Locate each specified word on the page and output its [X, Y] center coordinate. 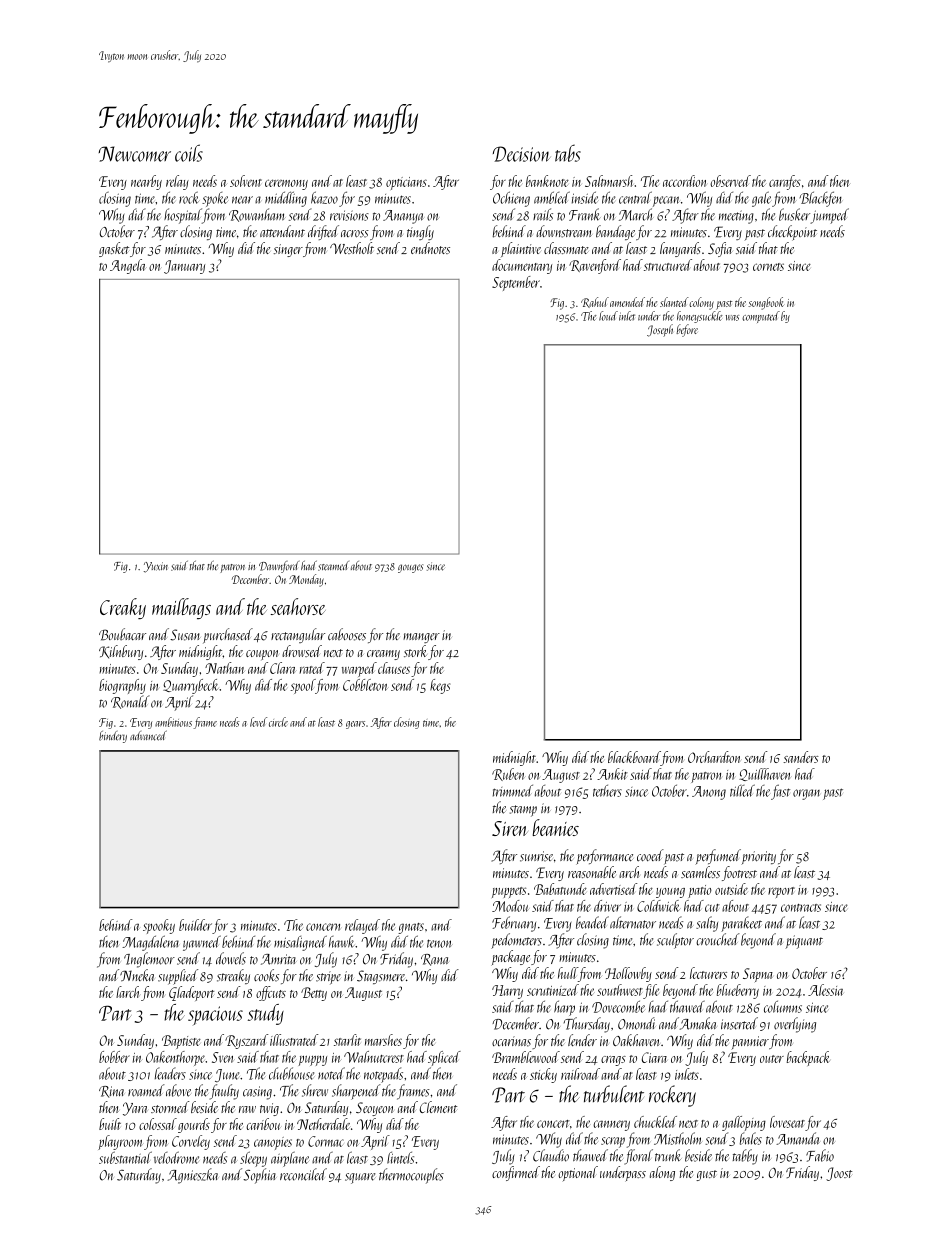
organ [806, 794]
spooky [159, 926]
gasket [114, 249]
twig [269, 1109]
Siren [510, 828]
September [516, 283]
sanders [801, 757]
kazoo [324, 197]
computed [761, 317]
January [184, 267]
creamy [383, 655]
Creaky [123, 608]
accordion [684, 181]
